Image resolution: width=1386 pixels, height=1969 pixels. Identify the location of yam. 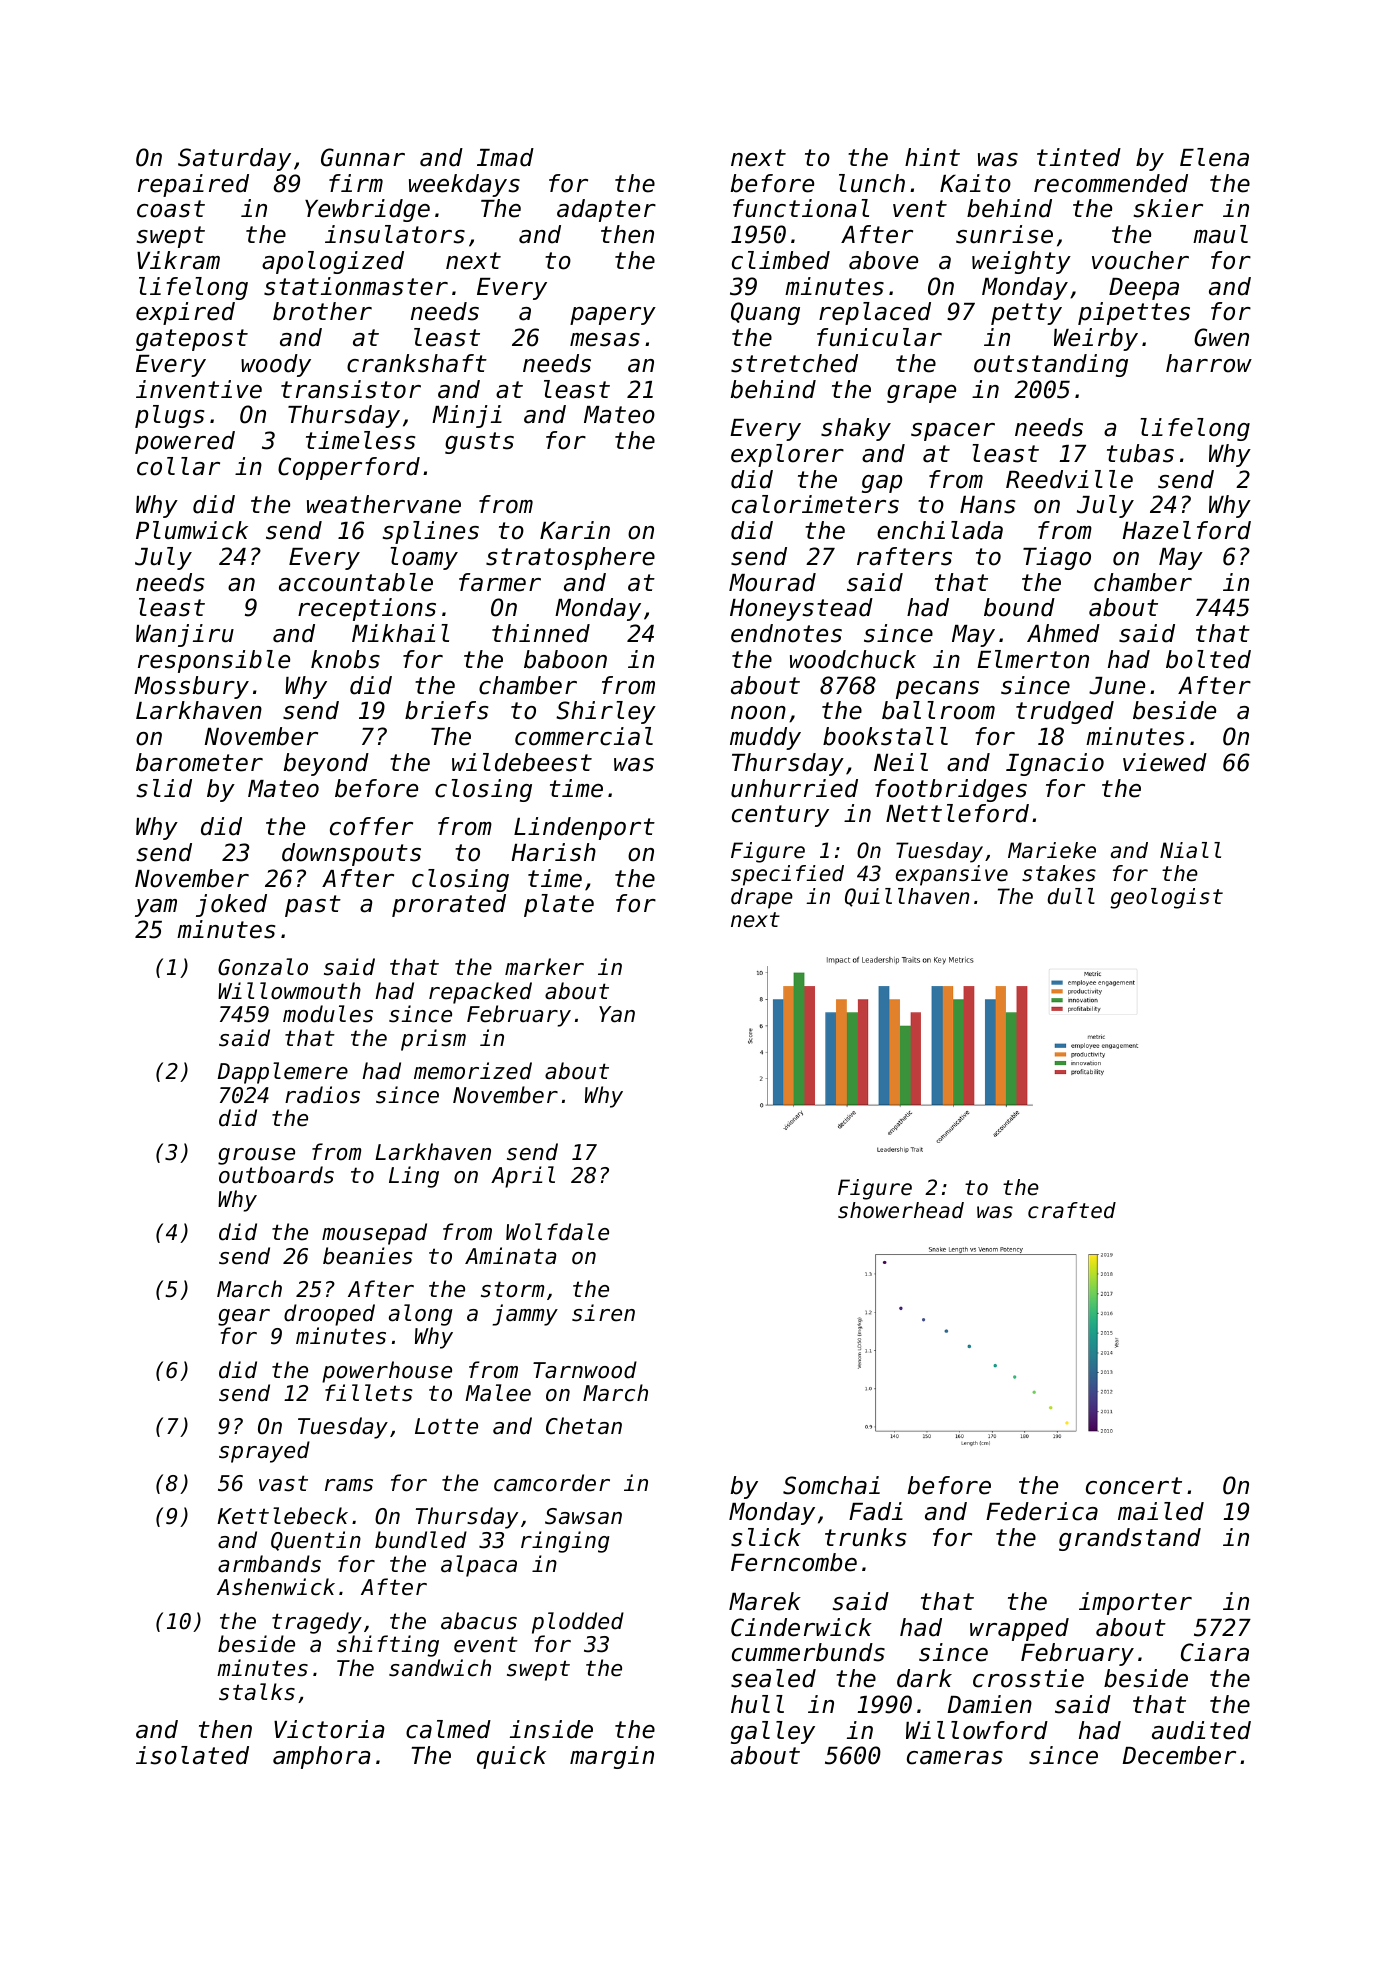
(156, 908).
